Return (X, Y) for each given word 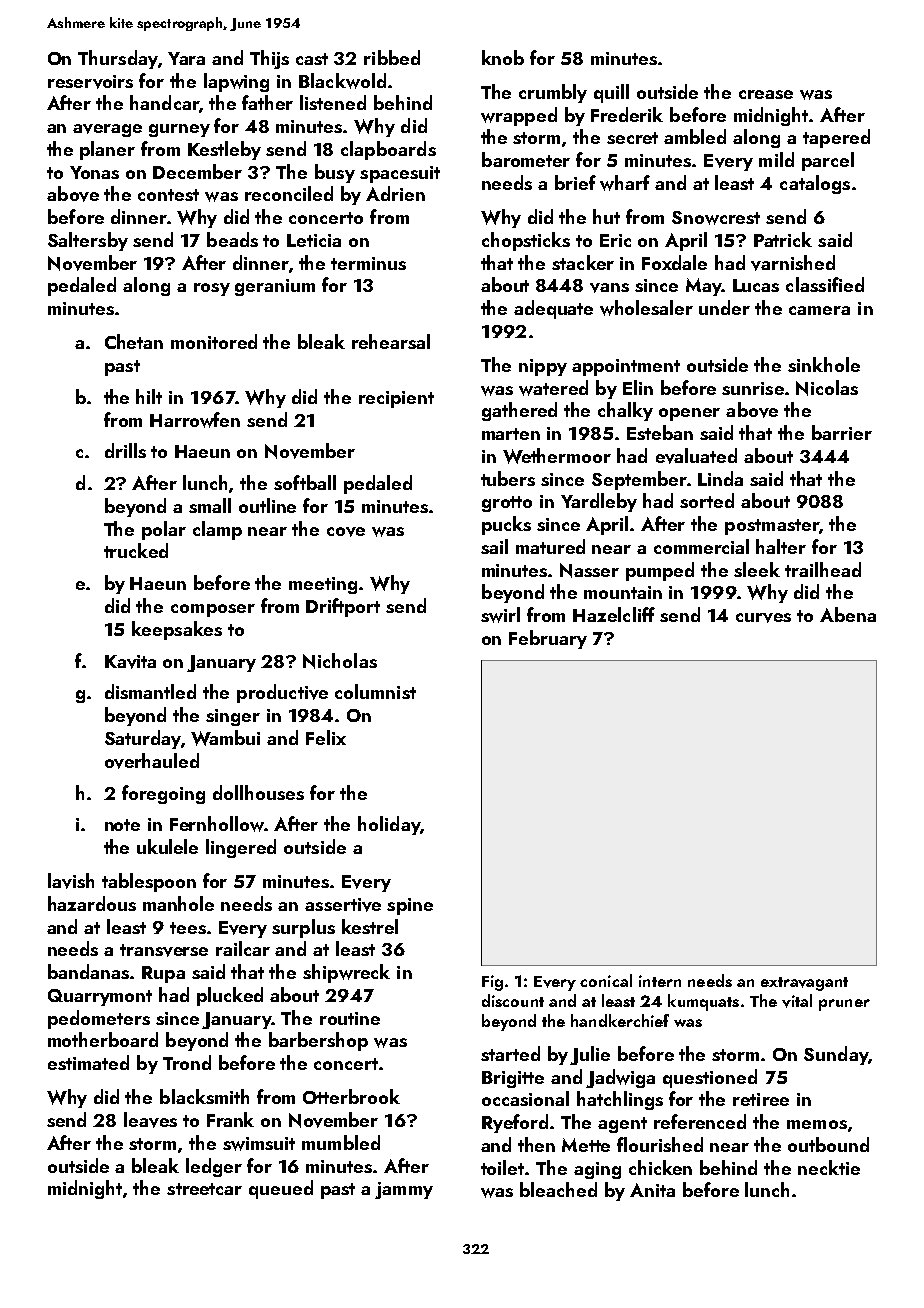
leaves (150, 1120)
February (548, 639)
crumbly (553, 93)
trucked (136, 550)
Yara (186, 58)
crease (766, 94)
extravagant (804, 984)
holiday (389, 825)
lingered (241, 848)
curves (763, 618)
